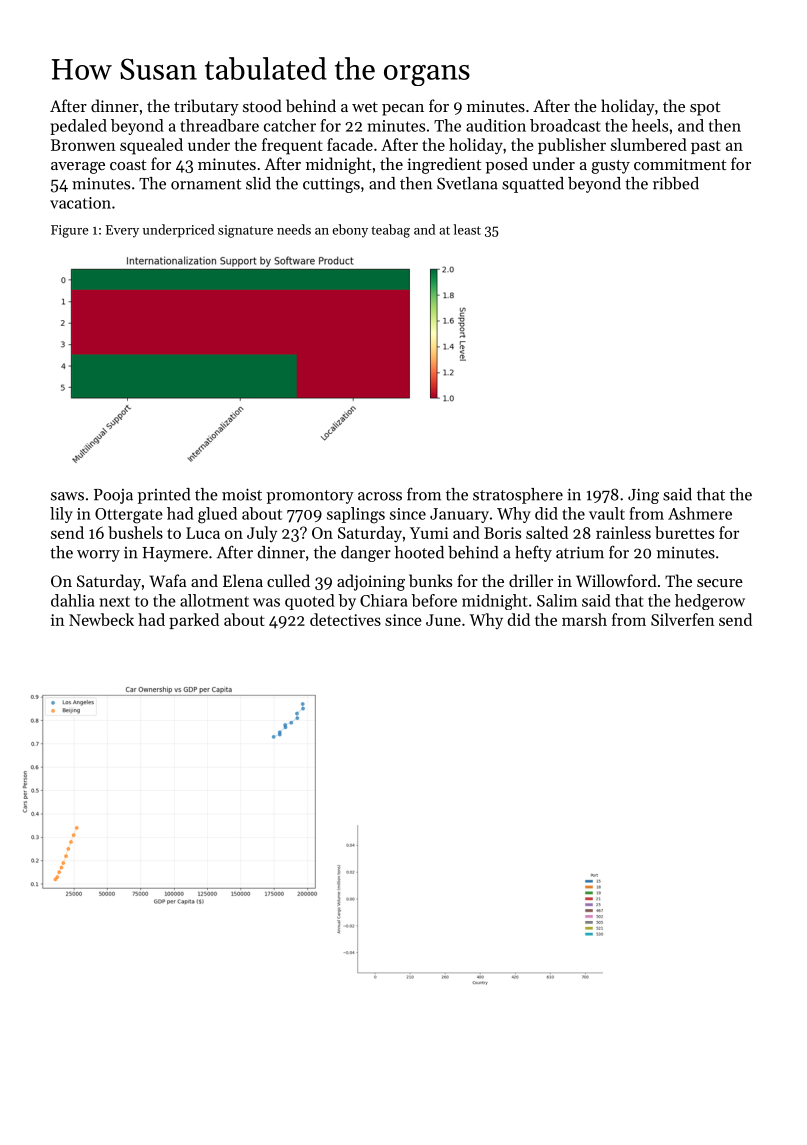 The width and height of the screenshot is (807, 1145). Describe the element at coordinates (243, 580) in the screenshot. I see `Elena` at that location.
